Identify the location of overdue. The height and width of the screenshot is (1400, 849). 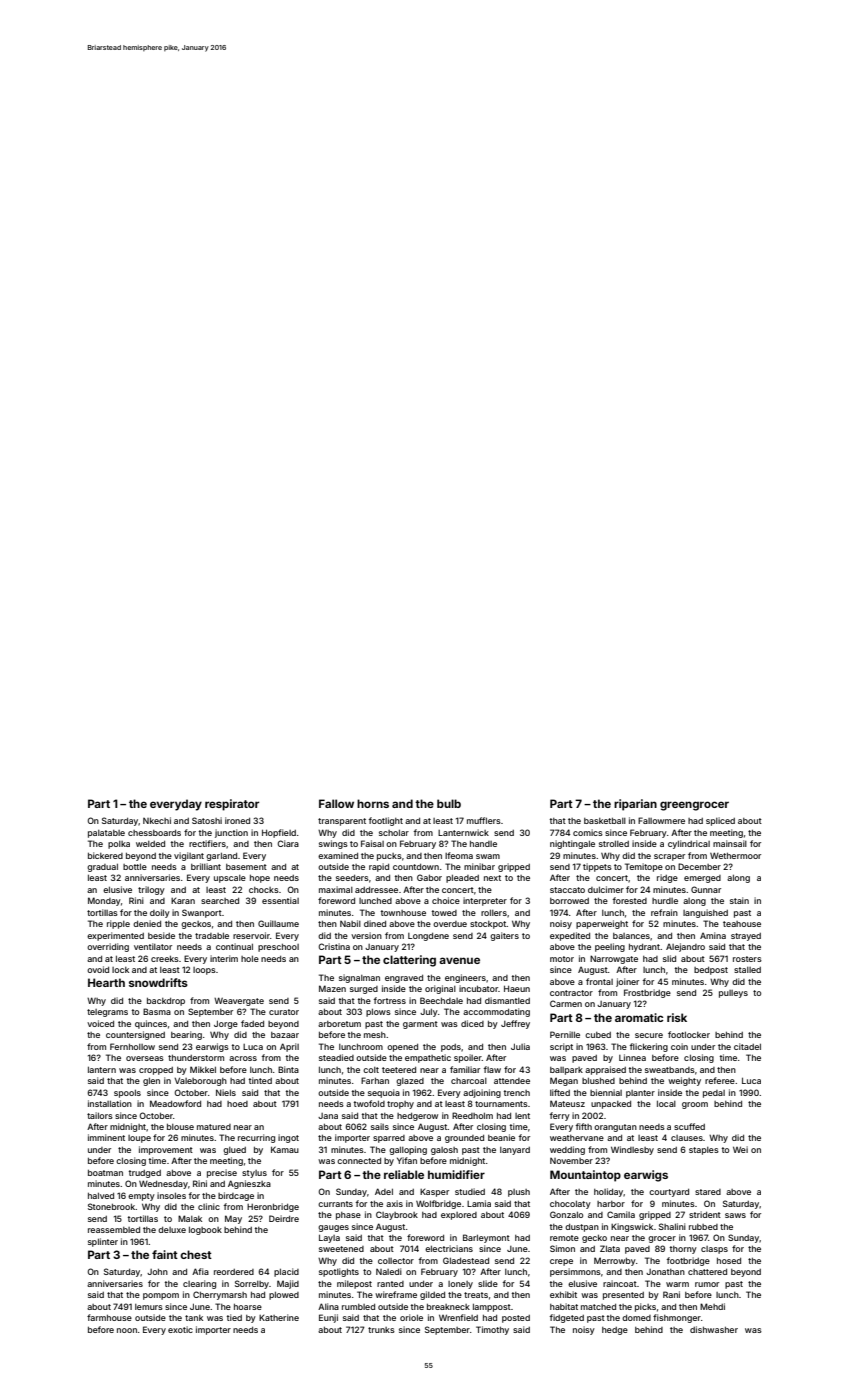
(450, 924).
